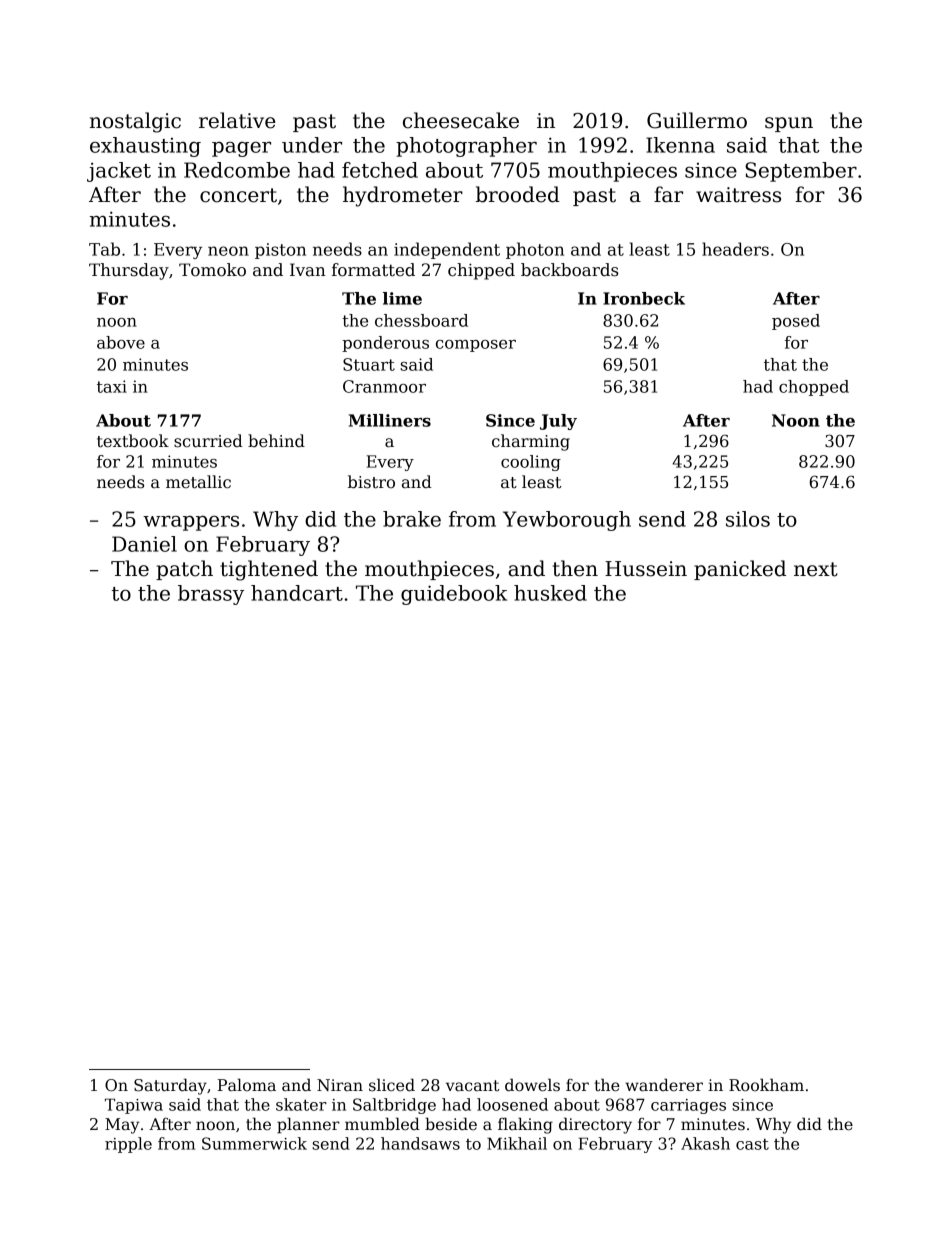 The image size is (952, 1233). What do you see at coordinates (461, 120) in the screenshot?
I see `cheesecake` at bounding box center [461, 120].
